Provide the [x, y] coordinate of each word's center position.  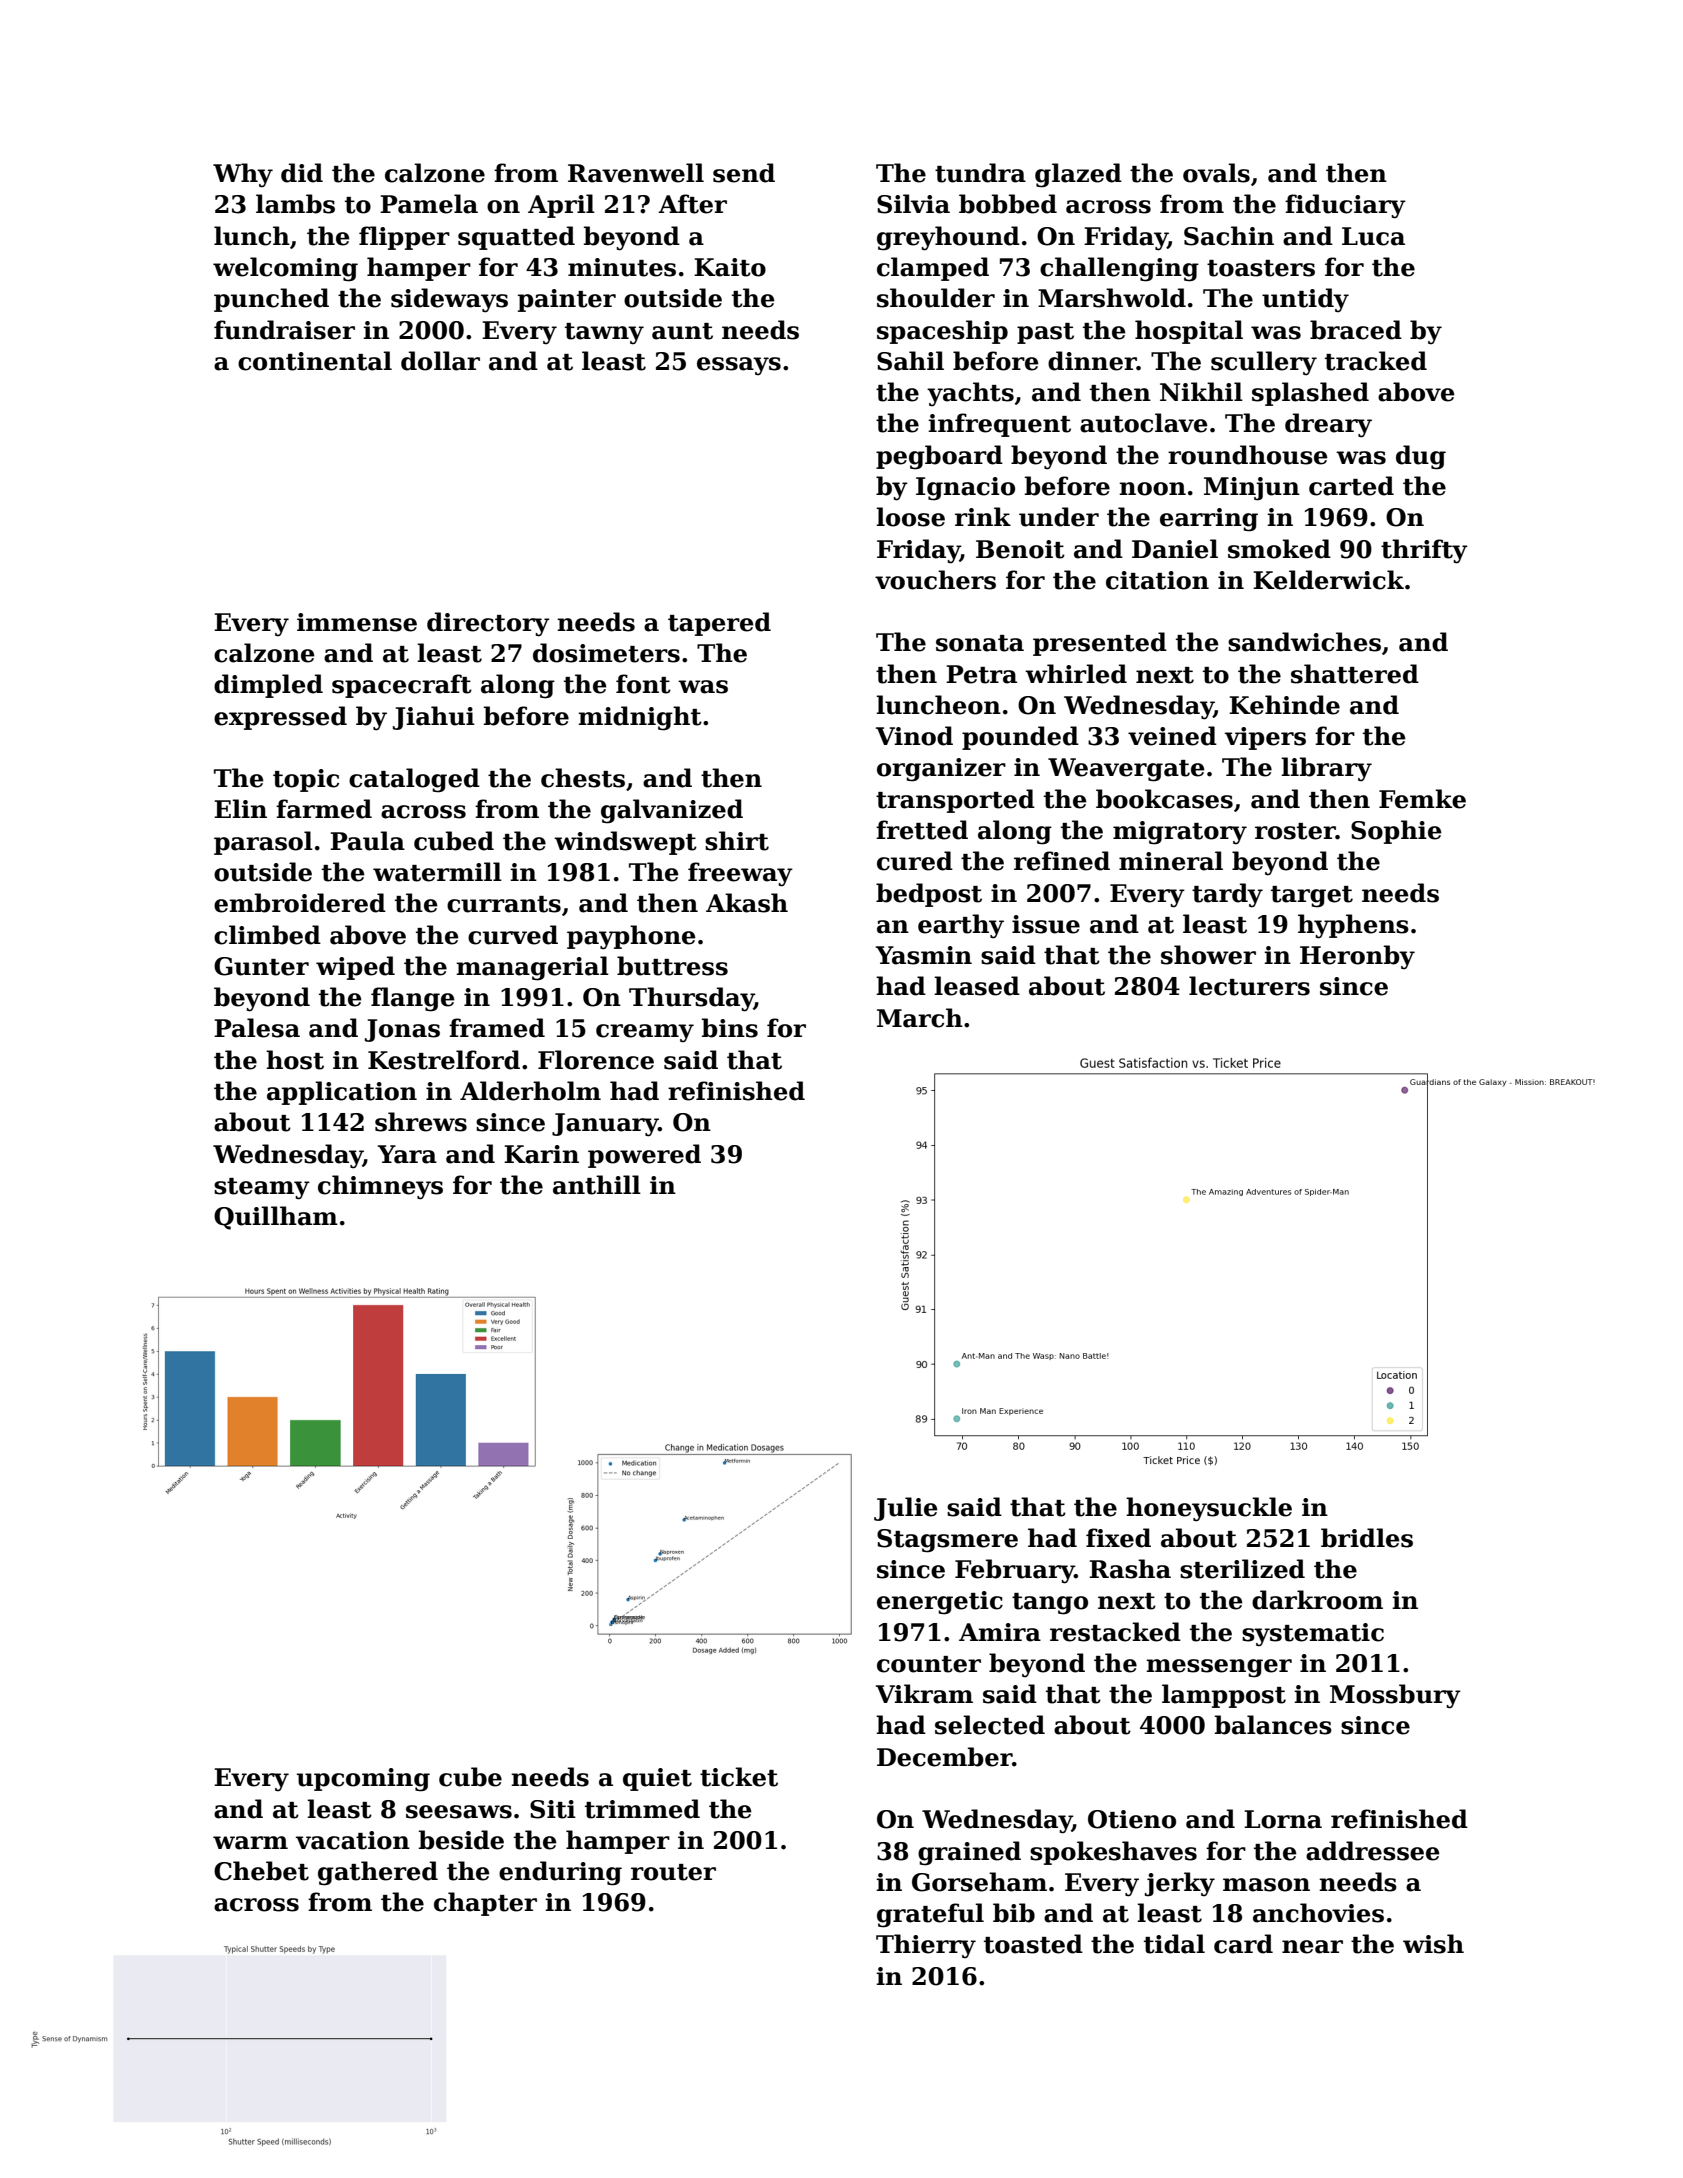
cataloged [414, 780]
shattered [1355, 674]
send [744, 173]
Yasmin [923, 955]
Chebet [261, 1871]
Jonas [402, 1030]
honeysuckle [1209, 1509]
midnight [640, 718]
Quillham [276, 1218]
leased [977, 986]
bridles [1367, 1538]
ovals [1216, 173]
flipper [404, 238]
